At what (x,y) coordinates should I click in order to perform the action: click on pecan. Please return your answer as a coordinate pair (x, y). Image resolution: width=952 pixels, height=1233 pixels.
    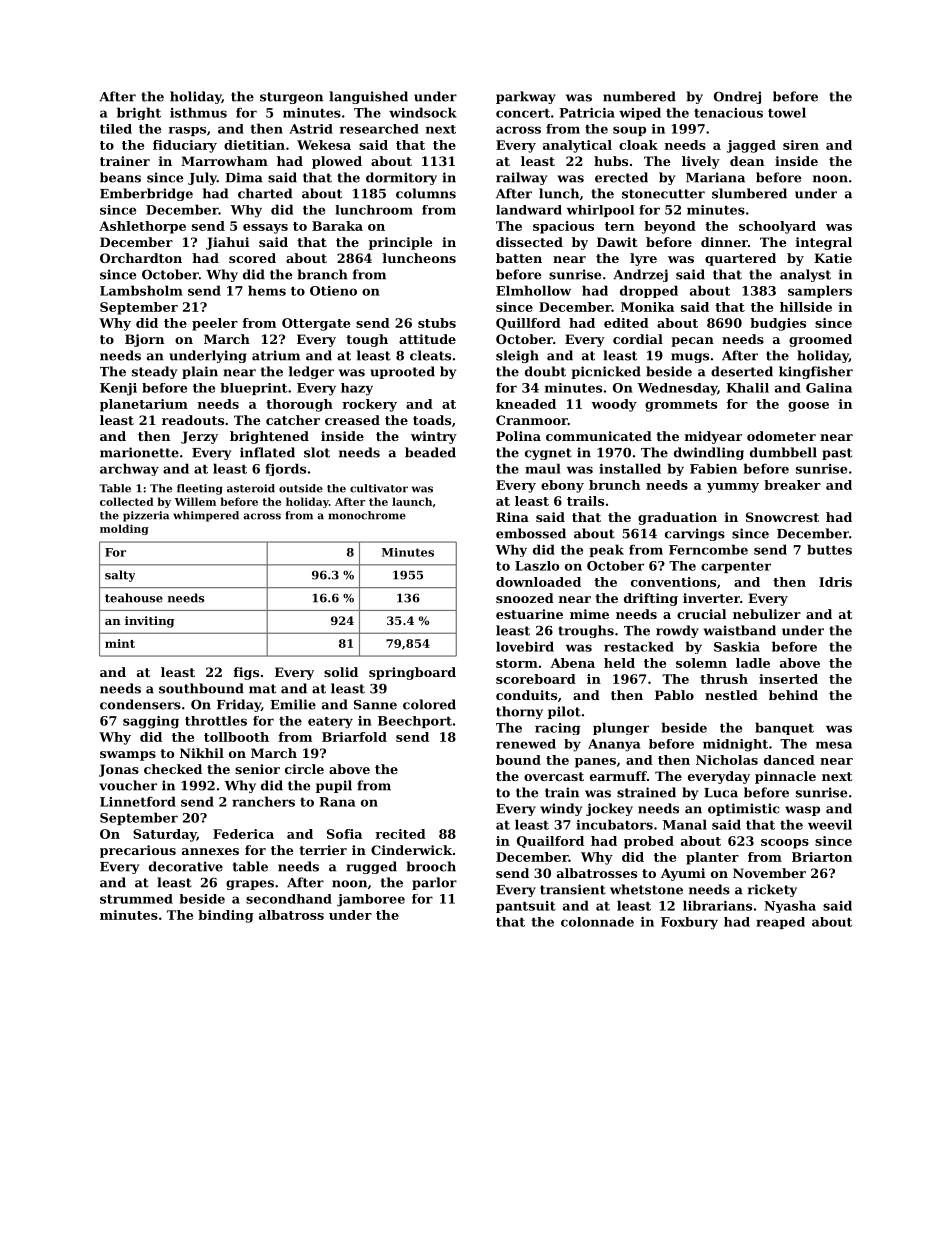
    Looking at the image, I should click on (692, 342).
